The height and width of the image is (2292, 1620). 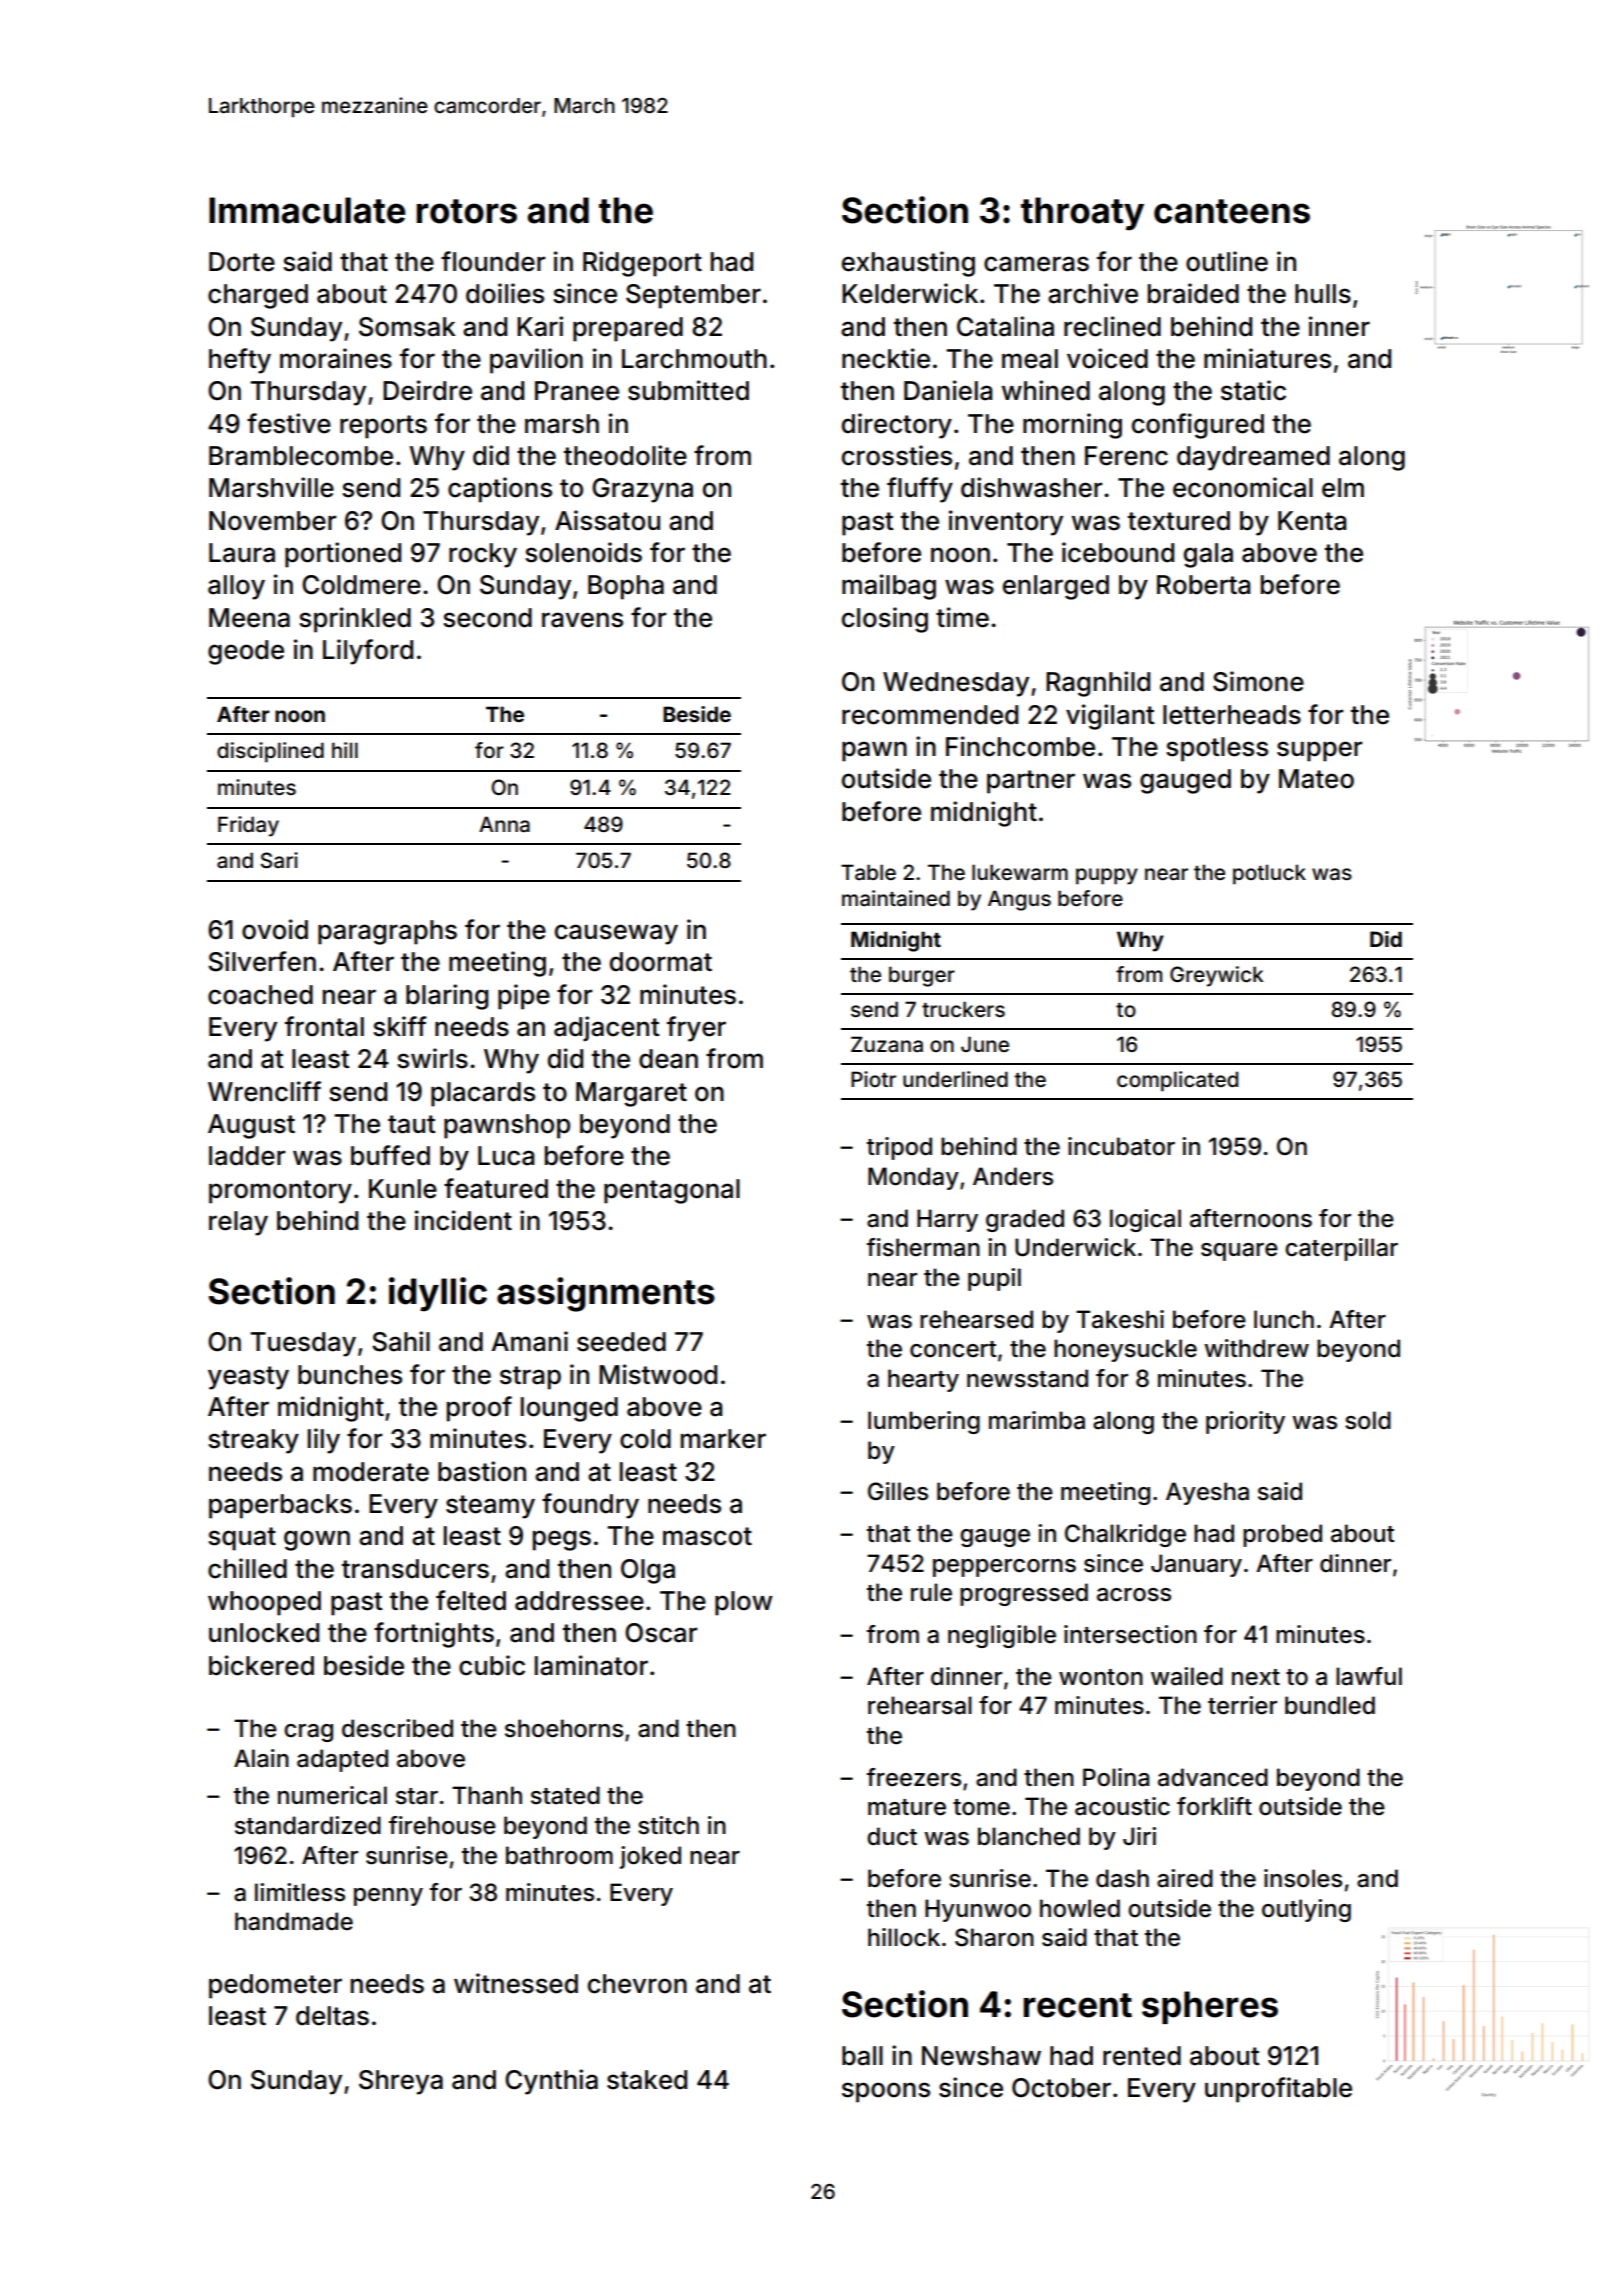 What do you see at coordinates (1368, 1420) in the image?
I see `sold` at bounding box center [1368, 1420].
